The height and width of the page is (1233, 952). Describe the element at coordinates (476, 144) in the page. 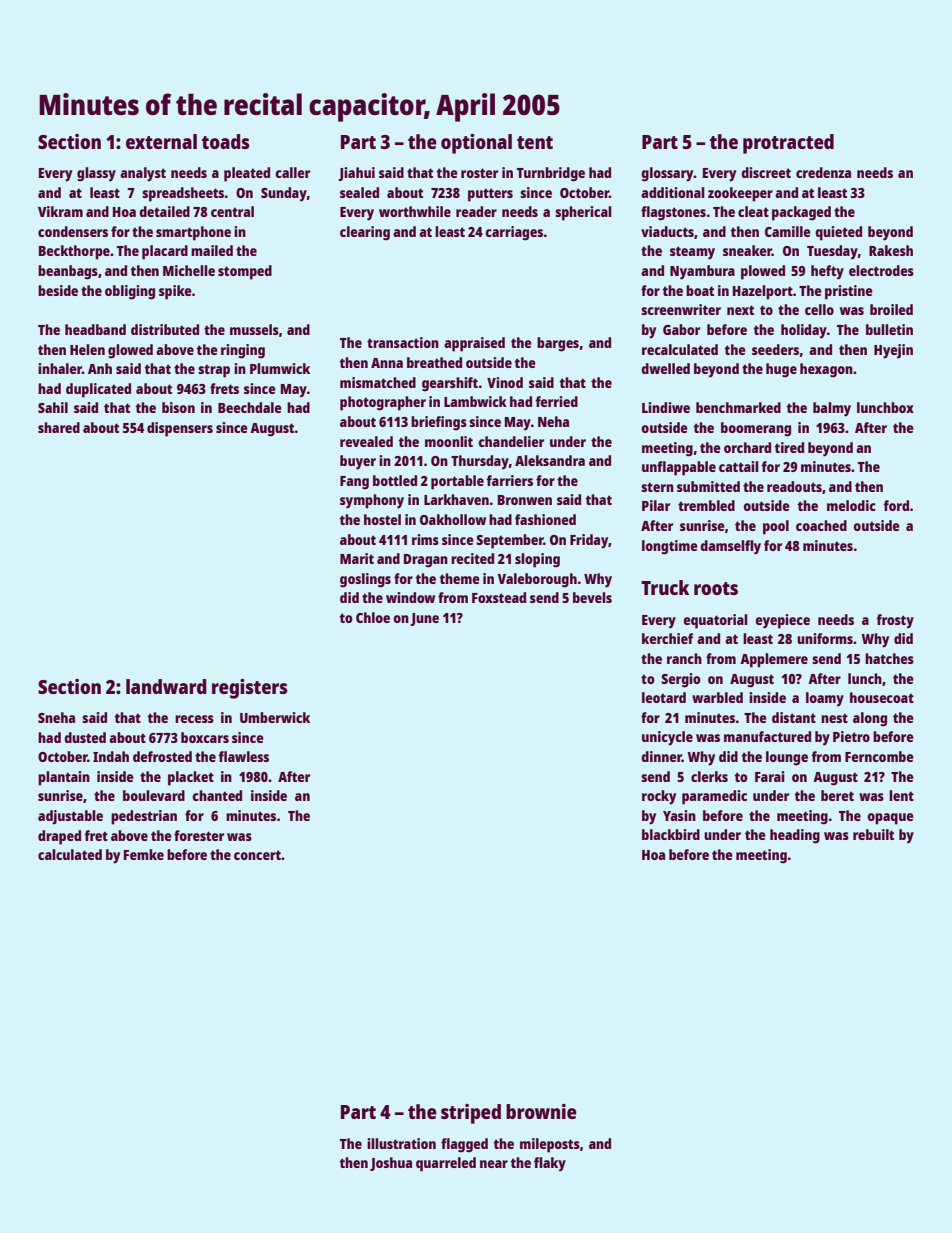

I see `optional` at that location.
